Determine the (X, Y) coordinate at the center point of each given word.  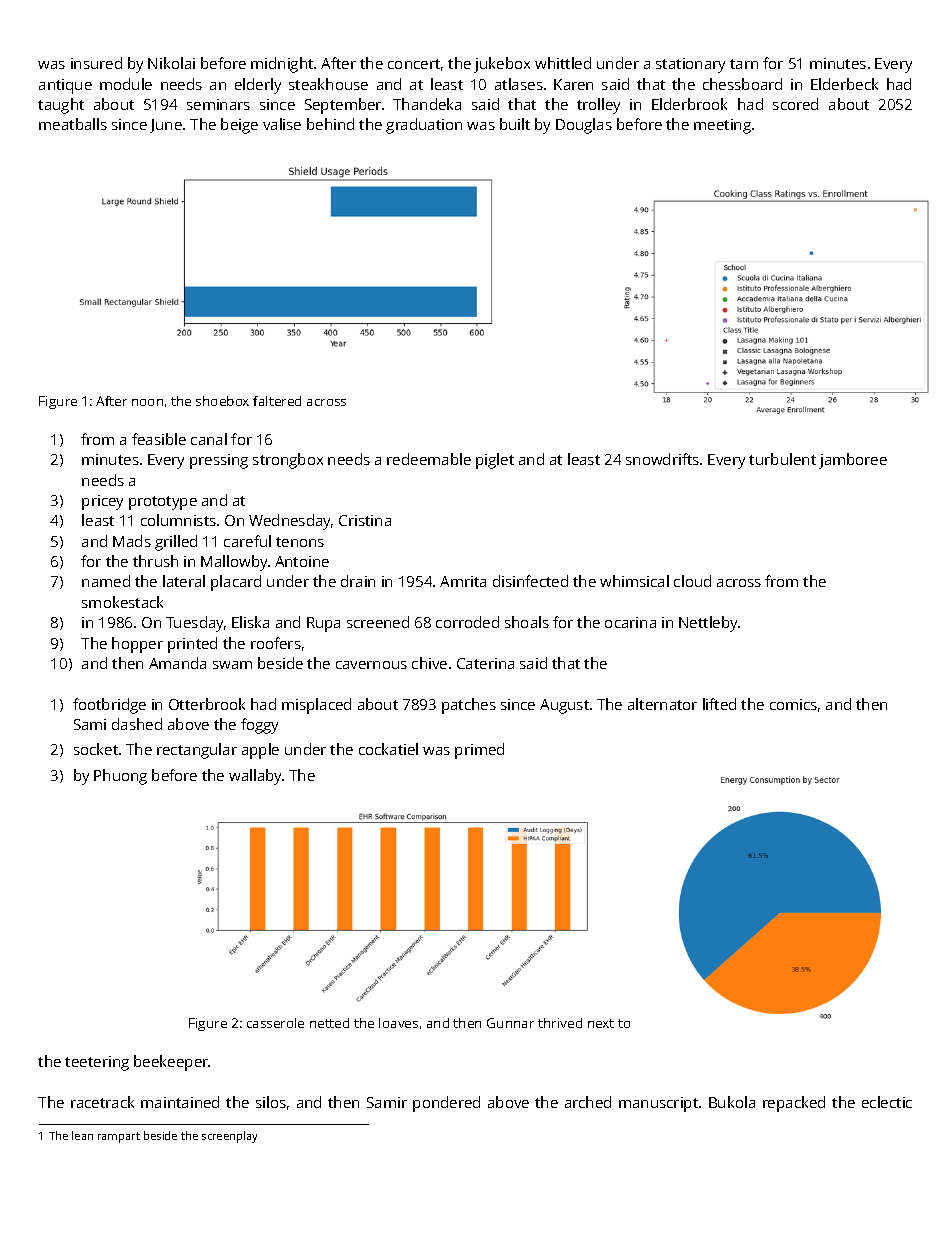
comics (793, 704)
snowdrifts (662, 459)
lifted (719, 704)
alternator (662, 704)
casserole (275, 1023)
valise (282, 124)
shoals (527, 622)
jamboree (853, 461)
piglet (495, 461)
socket (96, 749)
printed (192, 645)
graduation (424, 126)
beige (239, 126)
